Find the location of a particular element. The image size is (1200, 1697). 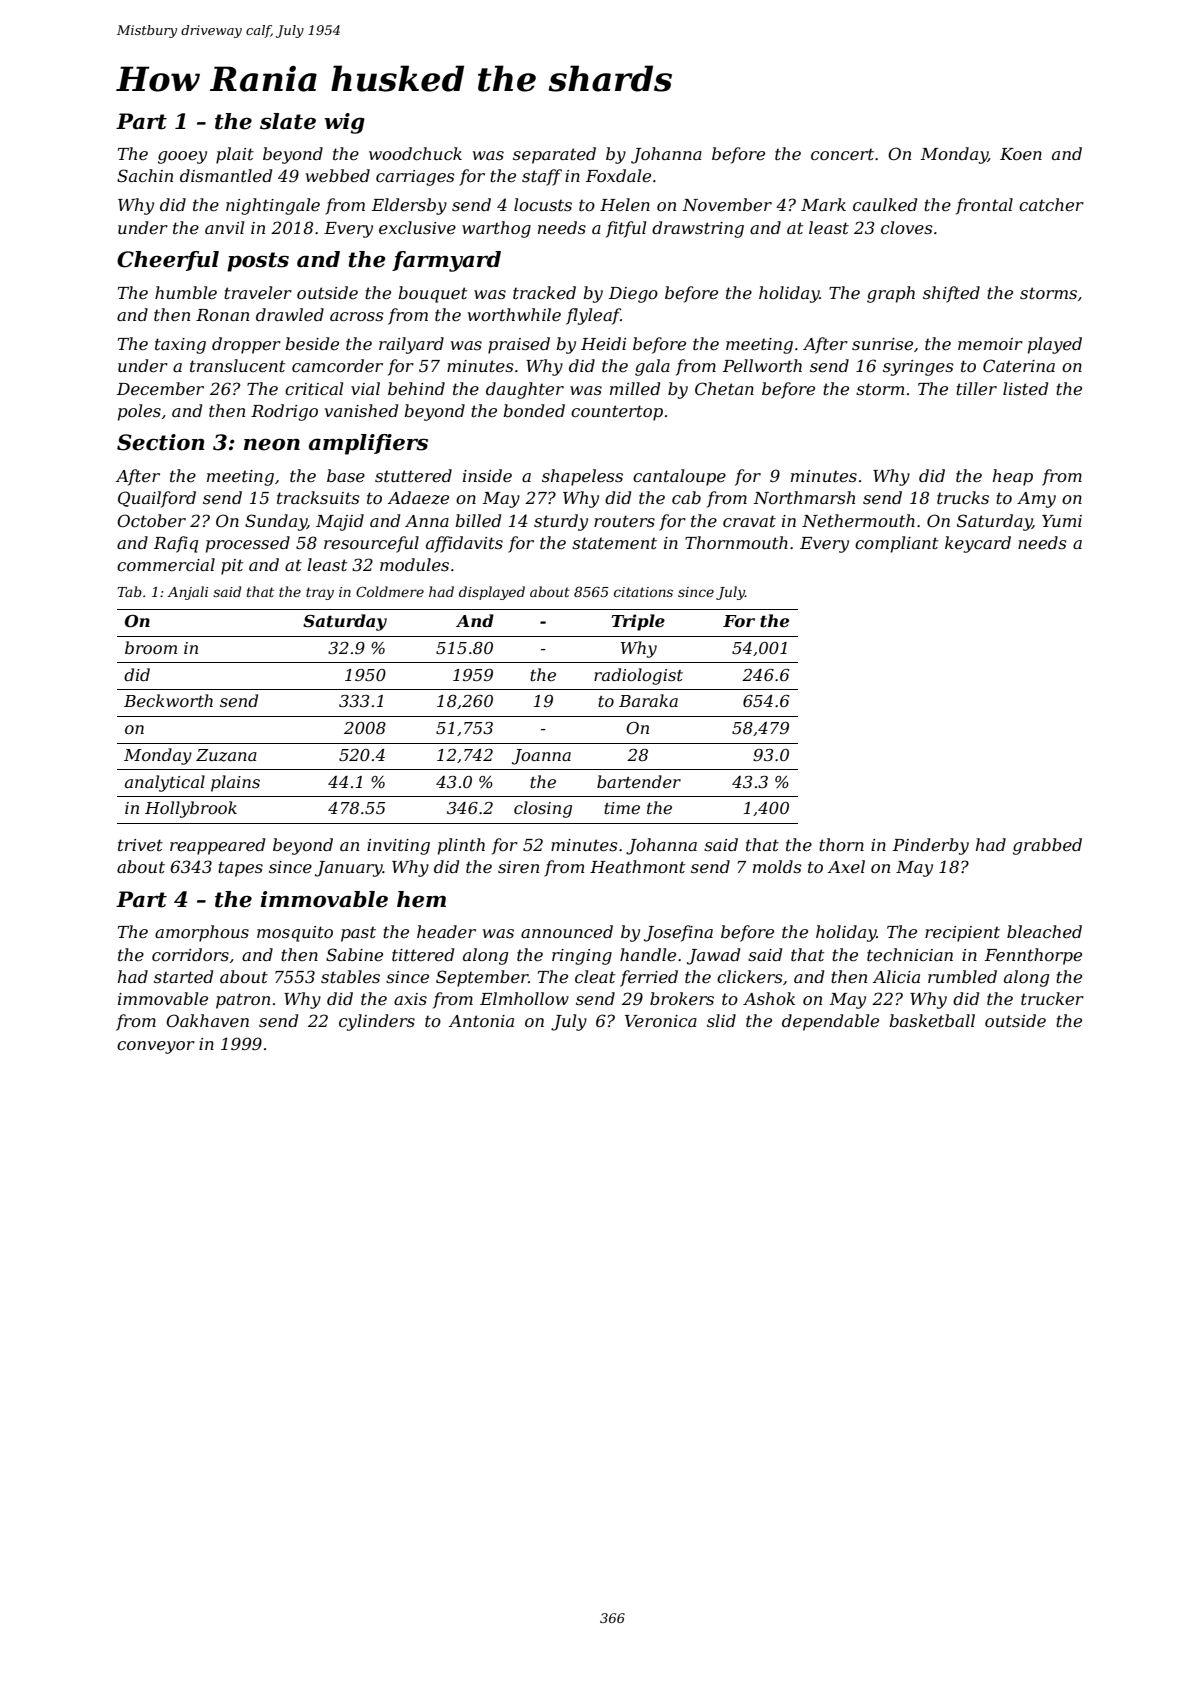

inviting is located at coordinates (398, 847).
